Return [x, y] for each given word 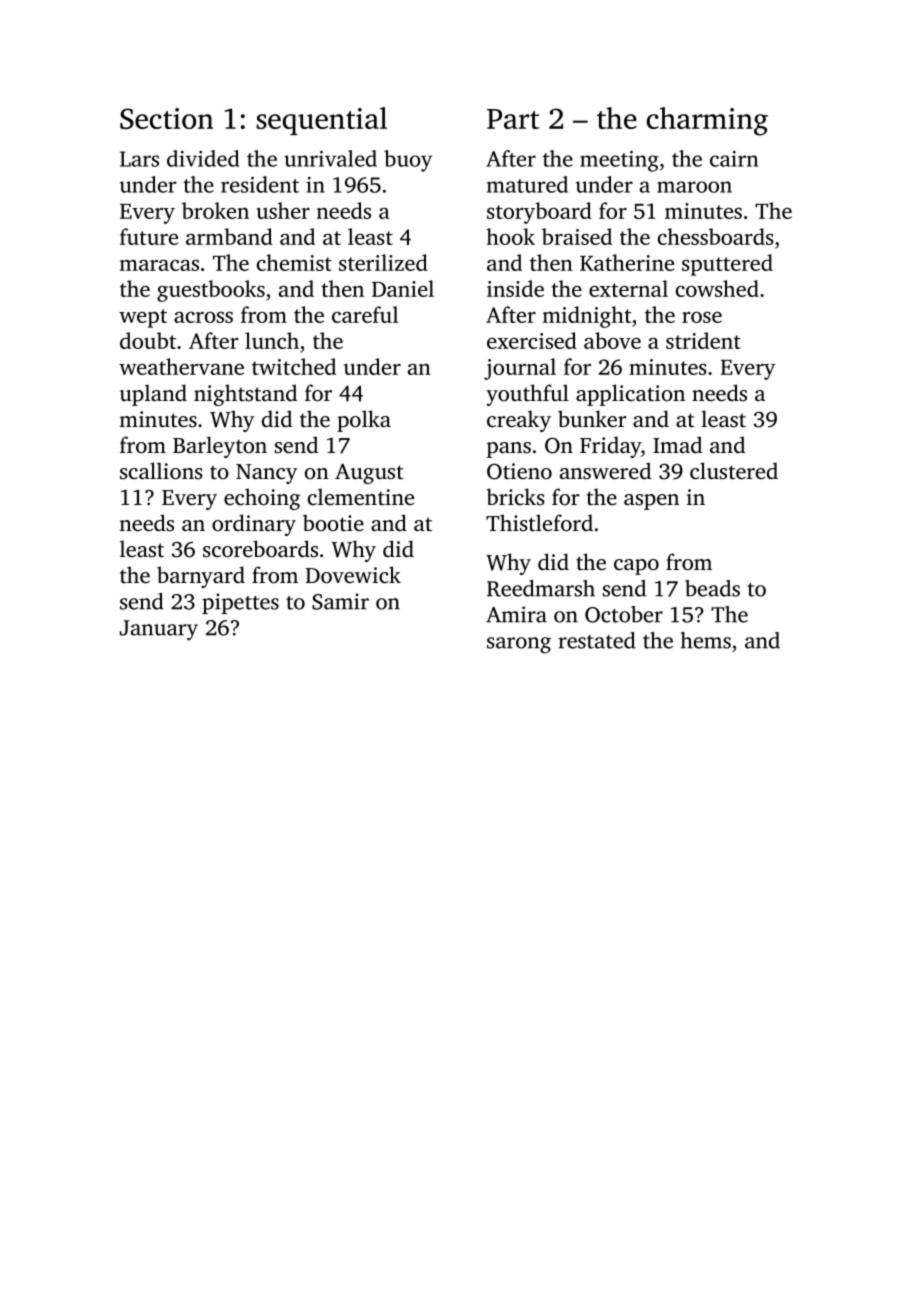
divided [203, 158]
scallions [161, 471]
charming [707, 121]
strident [703, 340]
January [159, 630]
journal [520, 369]
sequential [322, 121]
